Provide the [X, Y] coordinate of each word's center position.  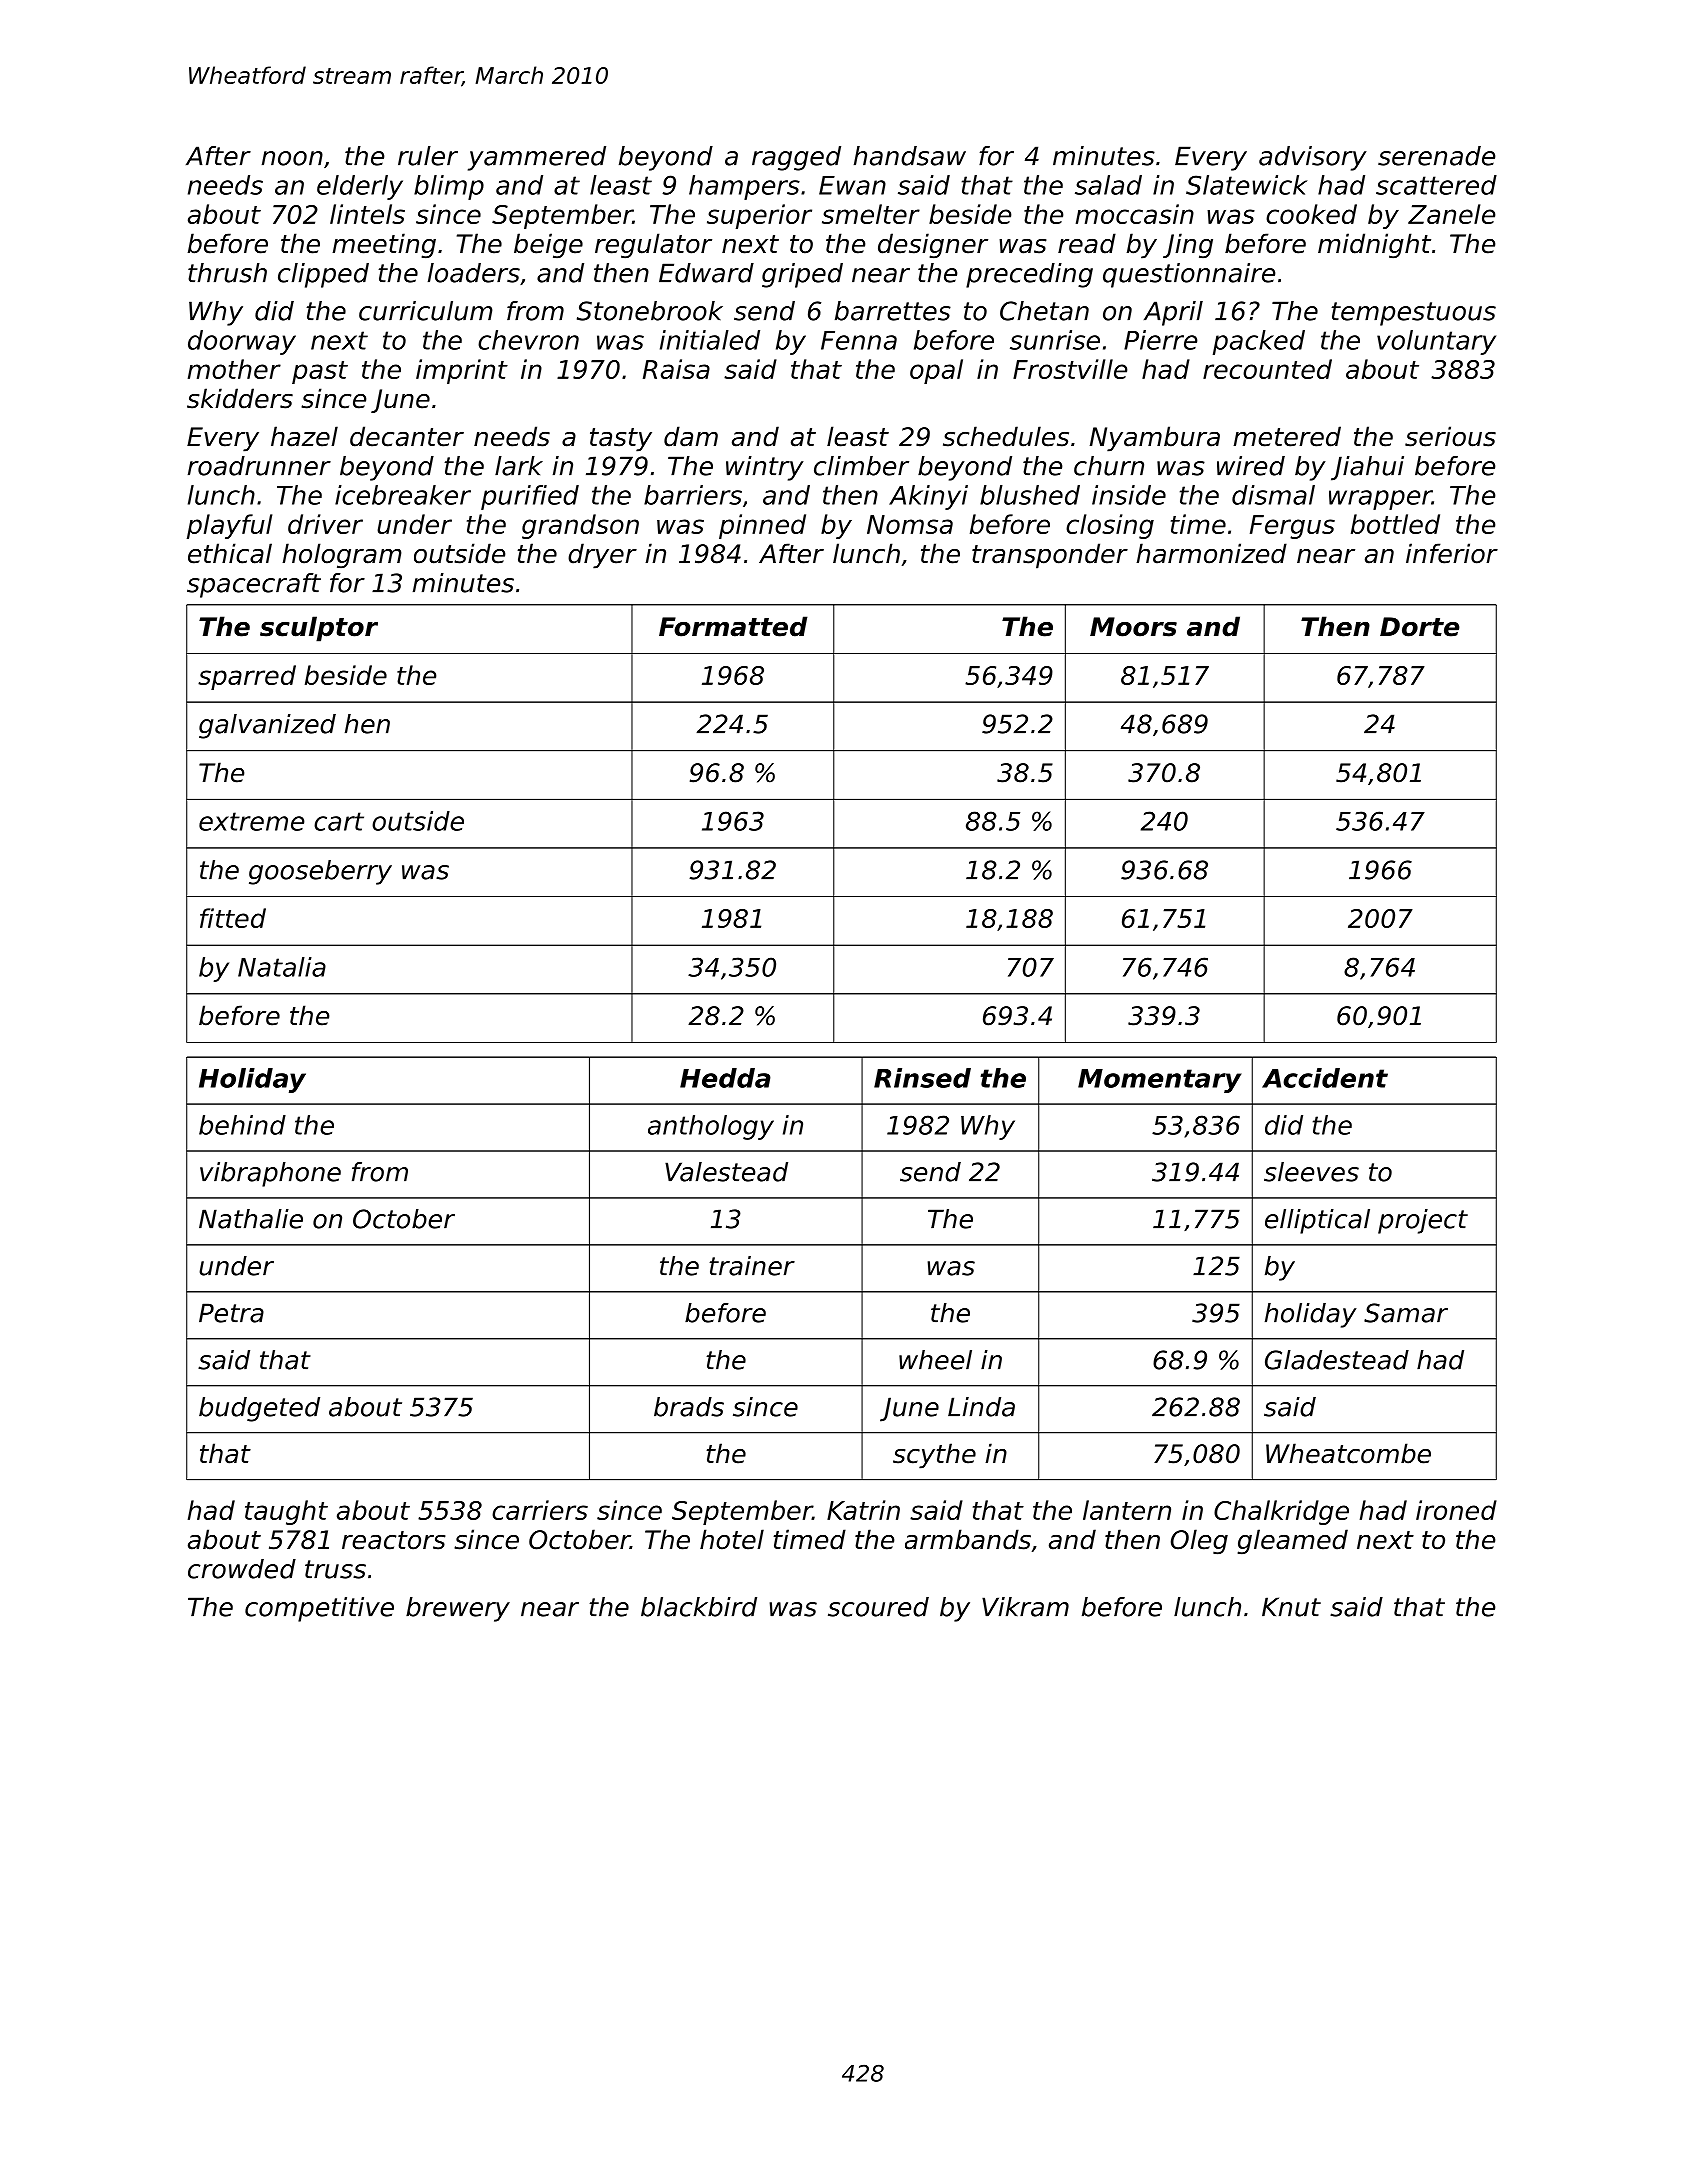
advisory [1313, 158]
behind [242, 1125]
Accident [1325, 1078]
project [1423, 1221]
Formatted [733, 626]
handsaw [910, 156]
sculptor [319, 629]
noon [292, 158]
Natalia [282, 967]
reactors [394, 1540]
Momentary [1159, 1081]
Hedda [725, 1078]
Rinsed [922, 1078]
